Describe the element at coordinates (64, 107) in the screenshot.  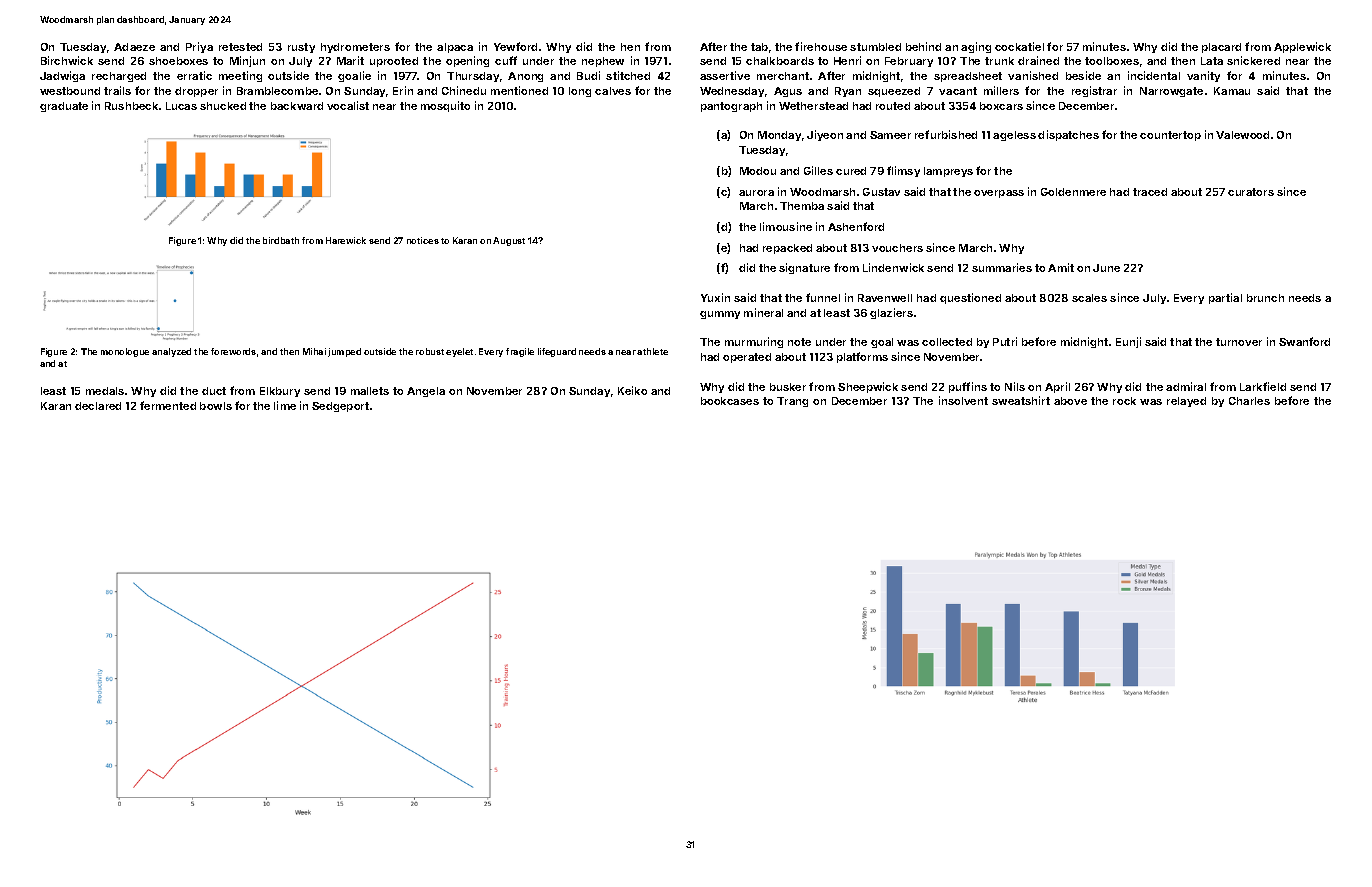
I see `graduate` at that location.
